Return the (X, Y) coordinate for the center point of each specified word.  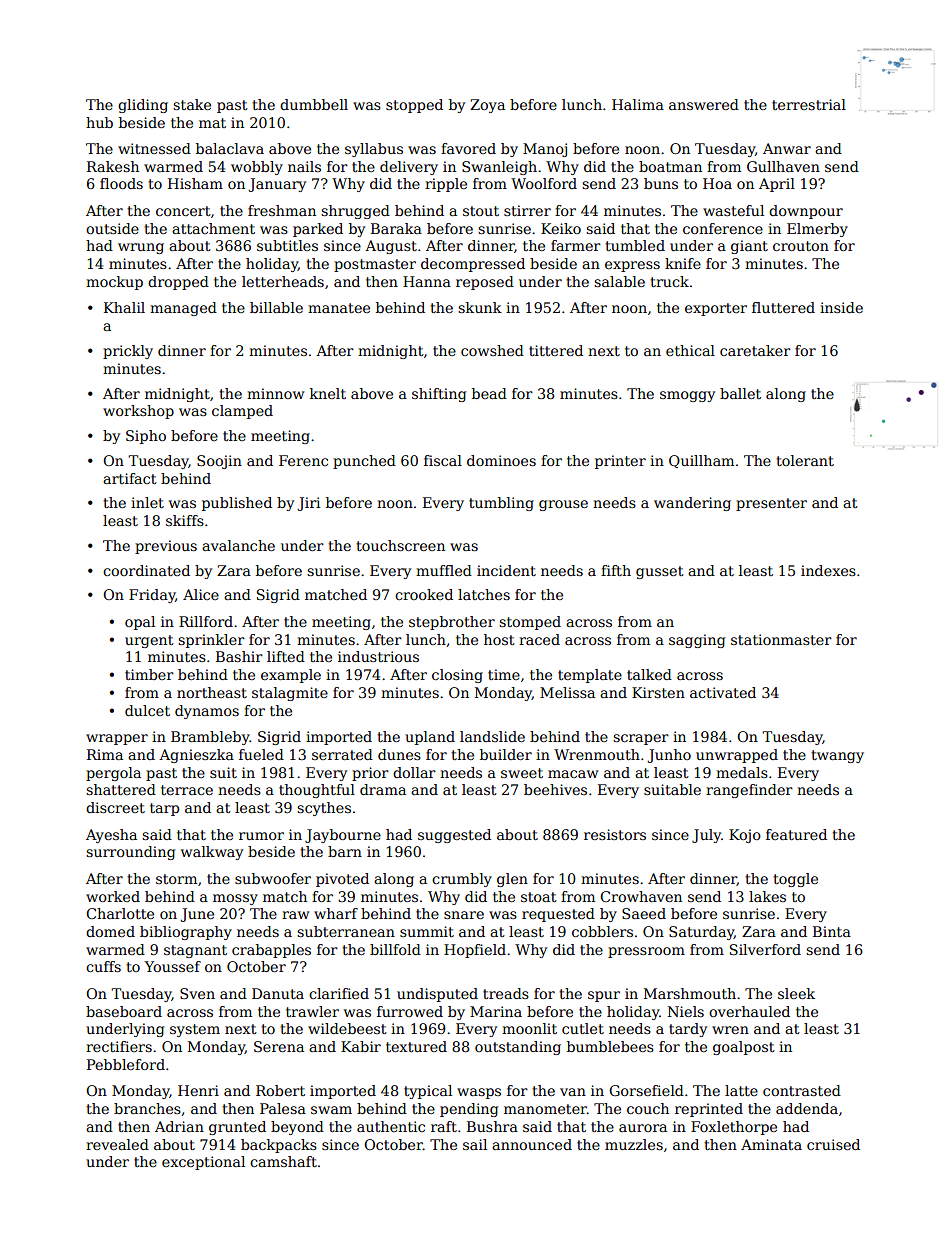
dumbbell (314, 104)
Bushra (492, 1126)
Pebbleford (126, 1064)
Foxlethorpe (734, 1128)
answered (704, 104)
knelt (328, 393)
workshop (138, 412)
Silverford (765, 949)
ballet (740, 393)
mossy (235, 899)
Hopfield (475, 951)
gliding (143, 106)
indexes (828, 570)
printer (620, 462)
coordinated (146, 570)
